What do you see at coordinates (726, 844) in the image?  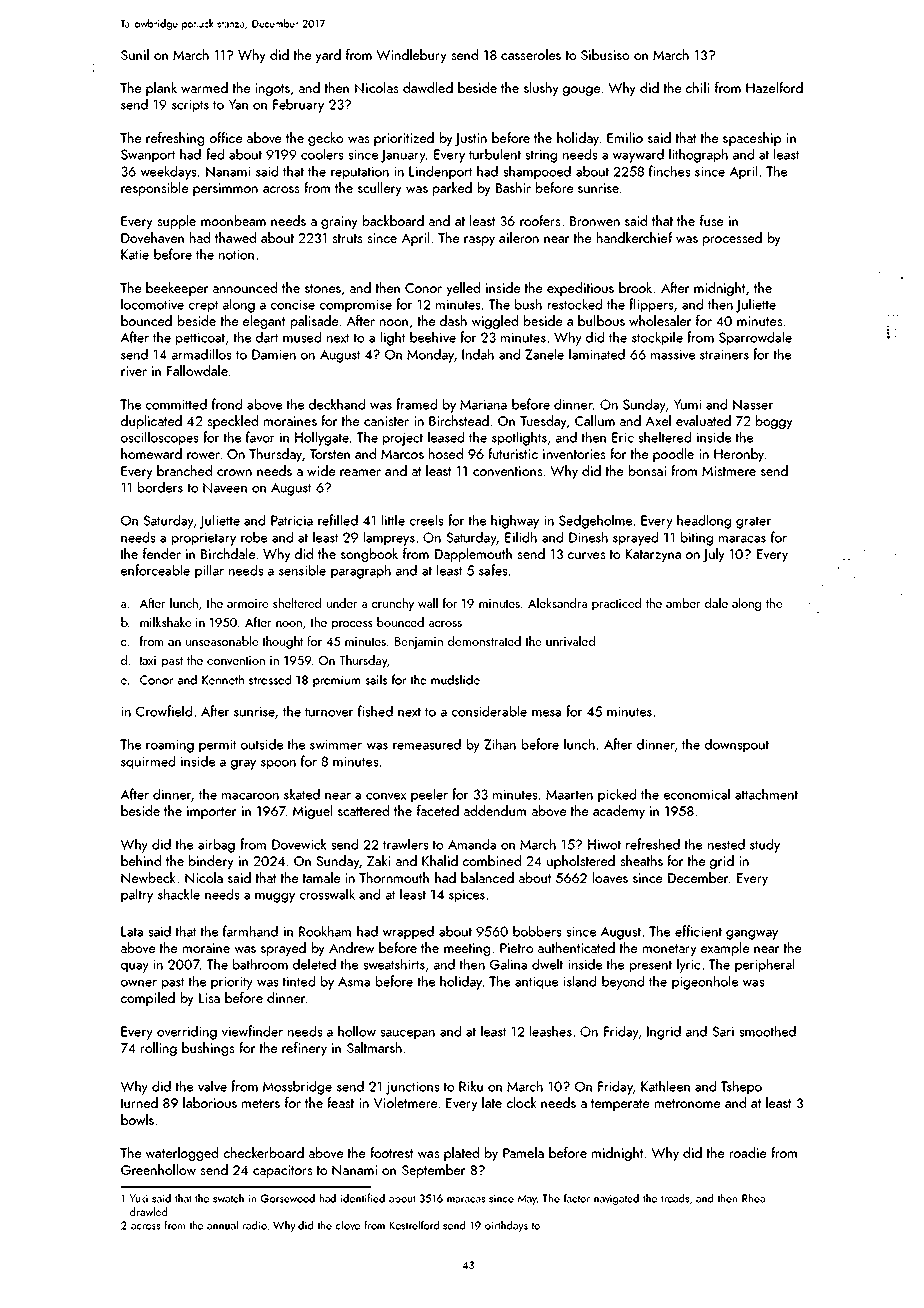 I see `nested` at bounding box center [726, 844].
